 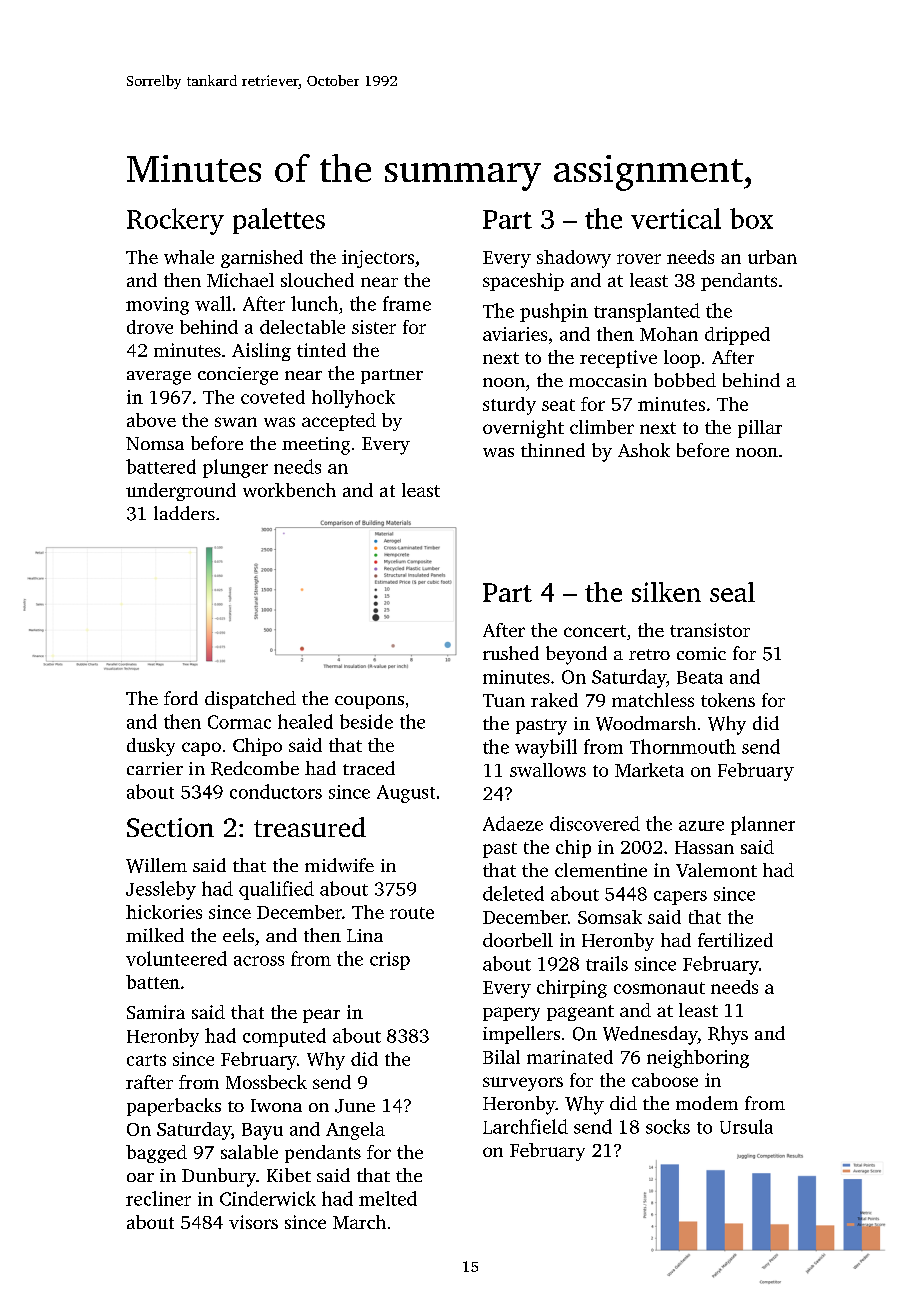 What do you see at coordinates (601, 870) in the screenshot?
I see `clementine` at bounding box center [601, 870].
